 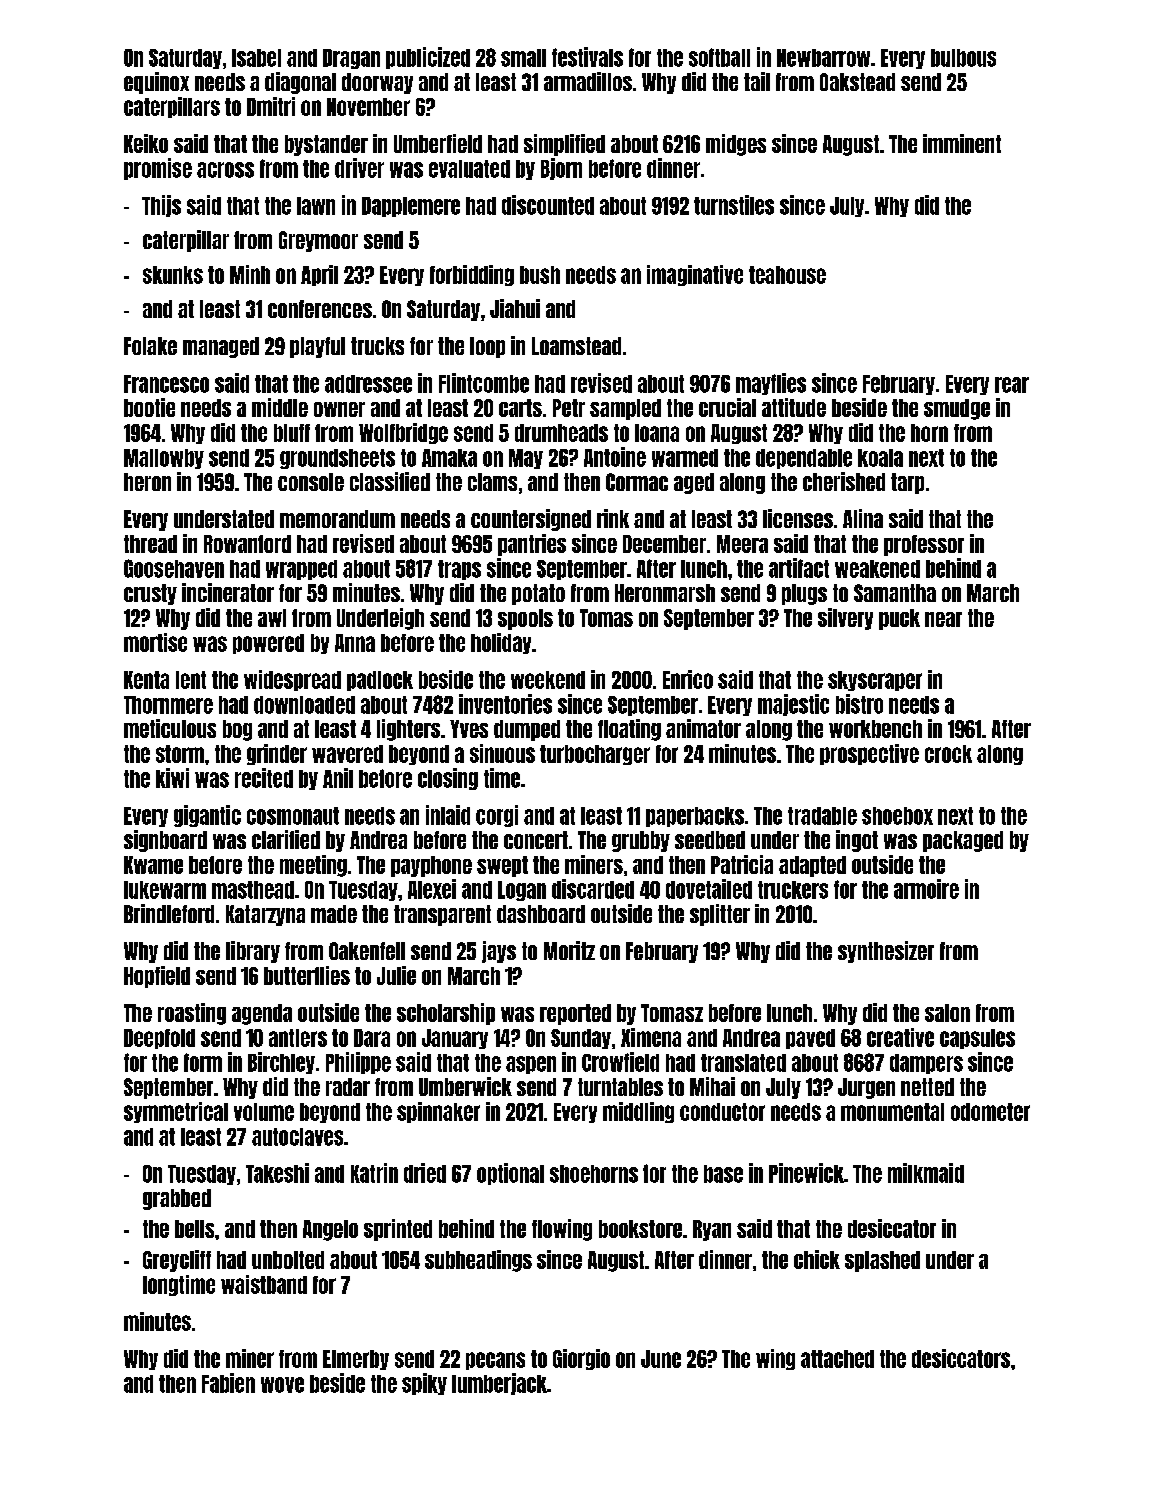 What do you see at coordinates (588, 81) in the page?
I see `armadillos` at bounding box center [588, 81].
